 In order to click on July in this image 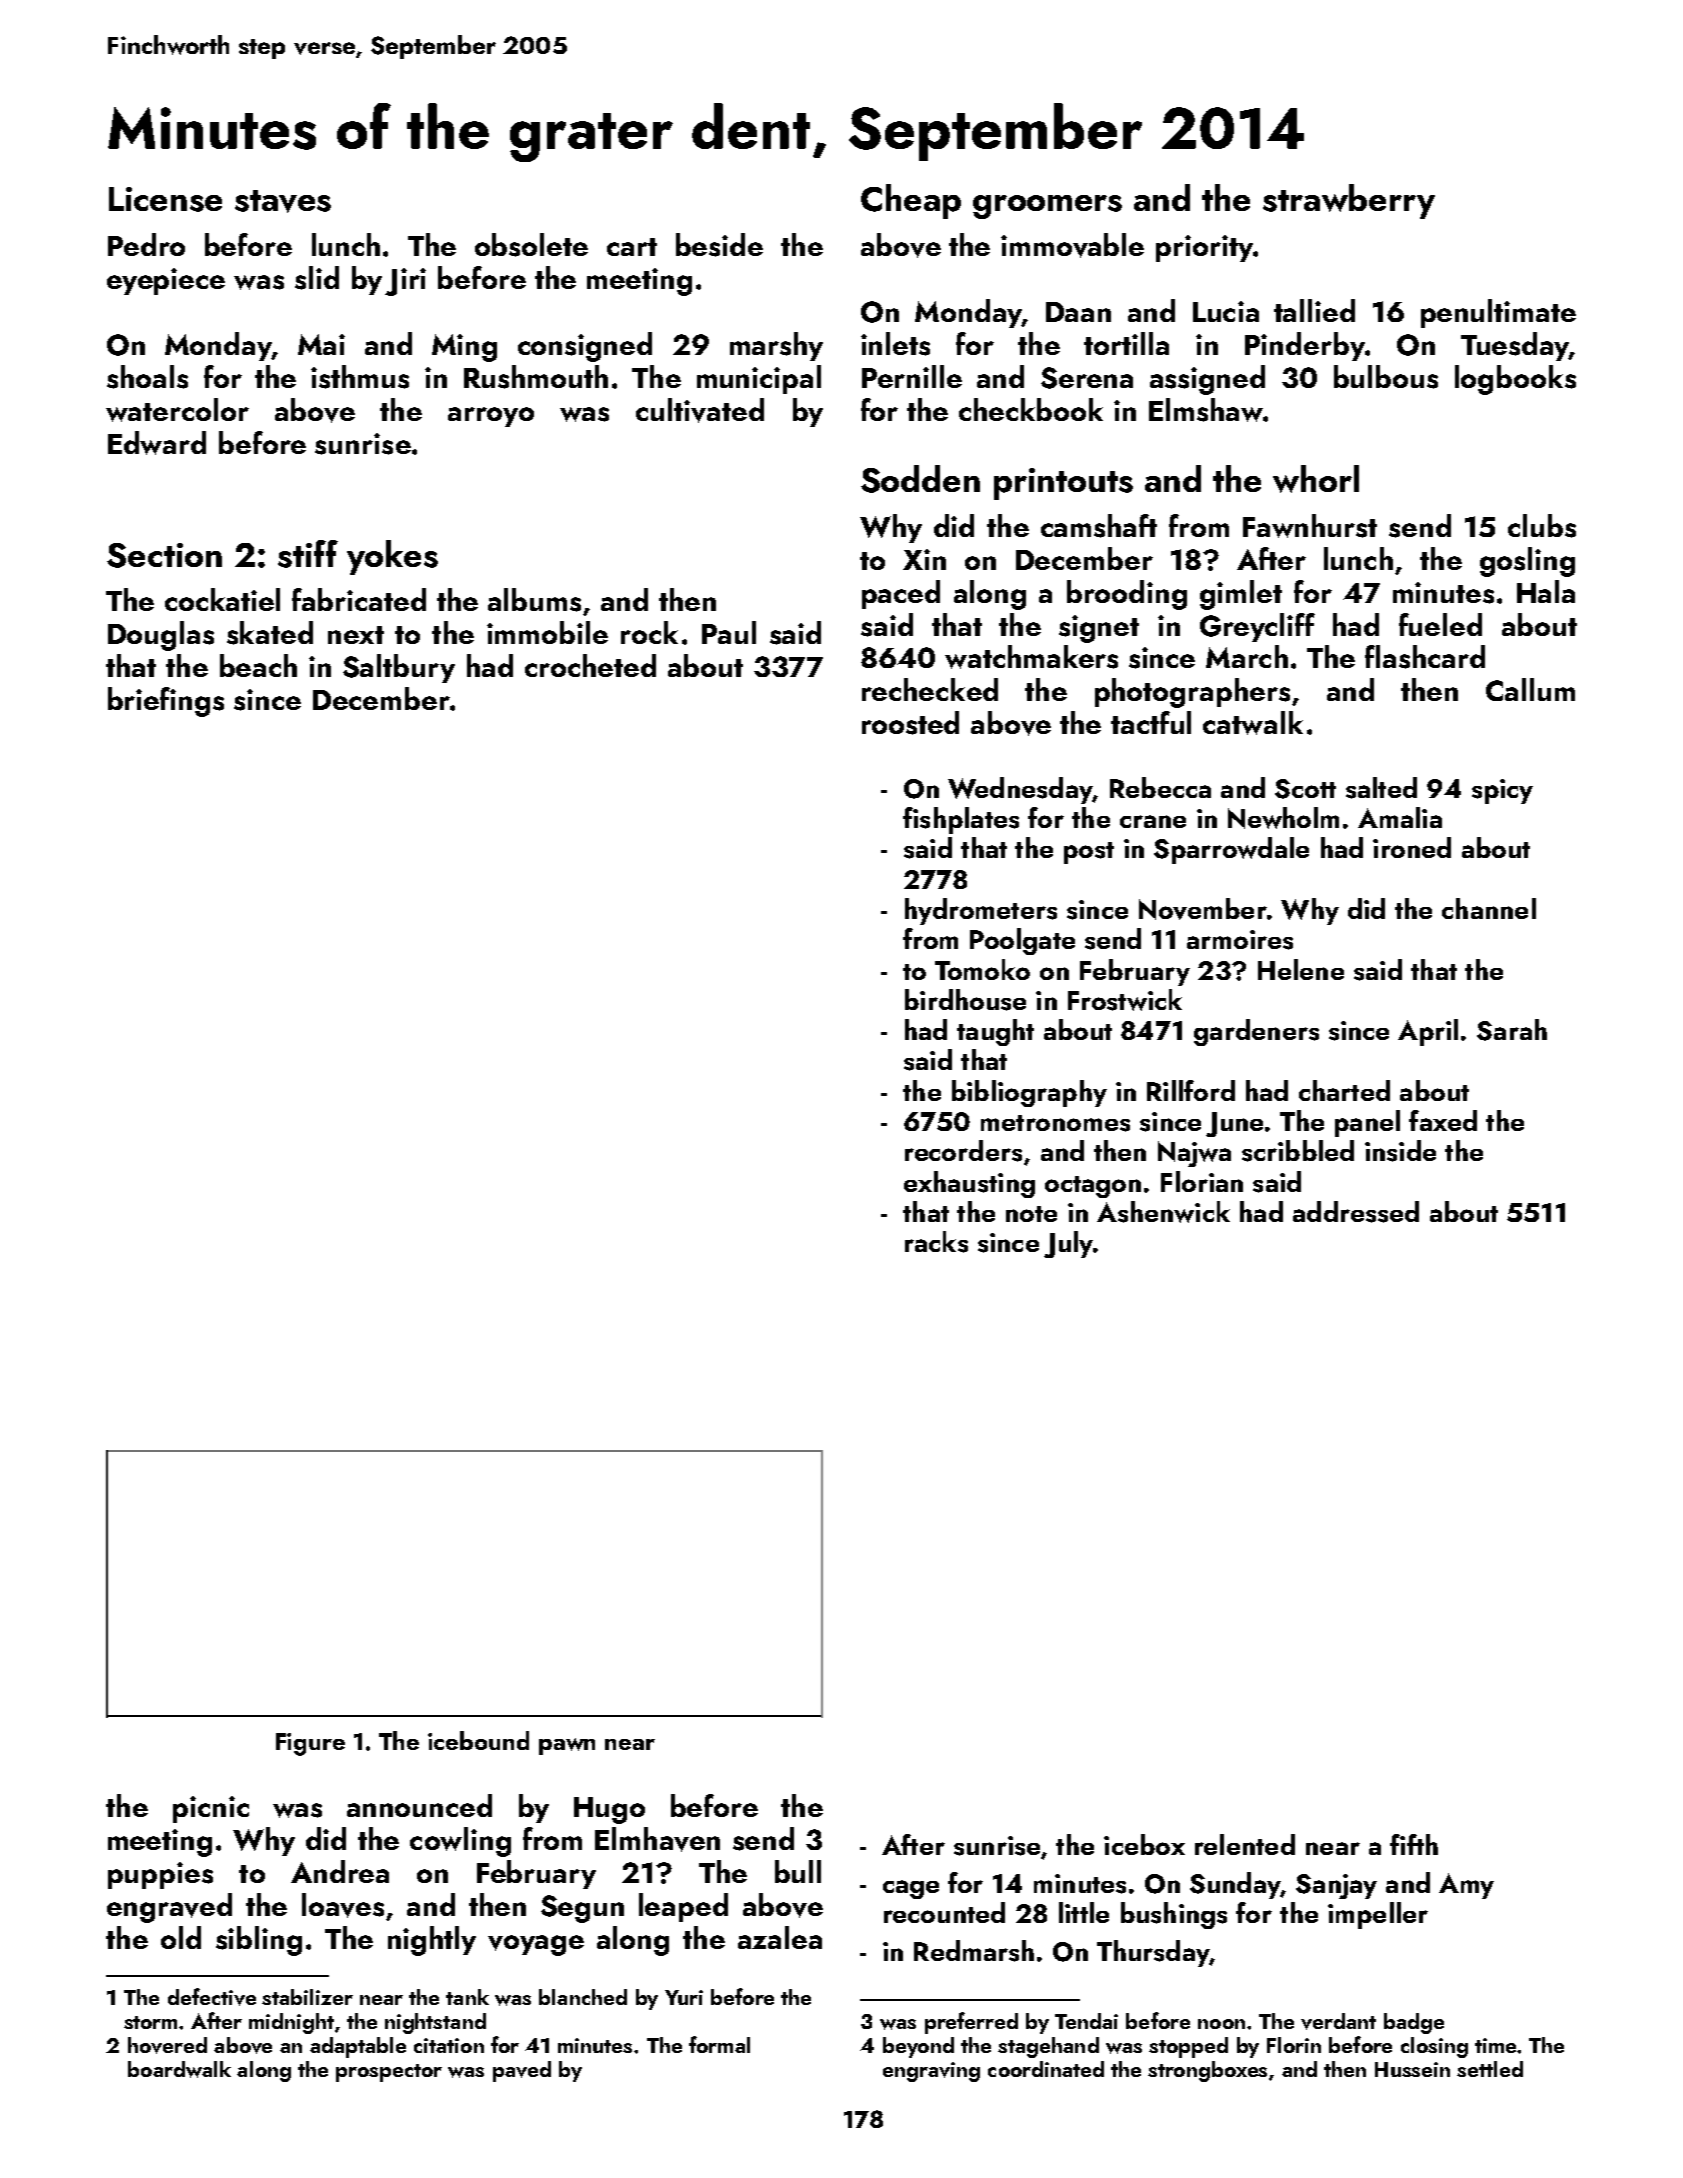, I will do `click(1068, 1244)`.
